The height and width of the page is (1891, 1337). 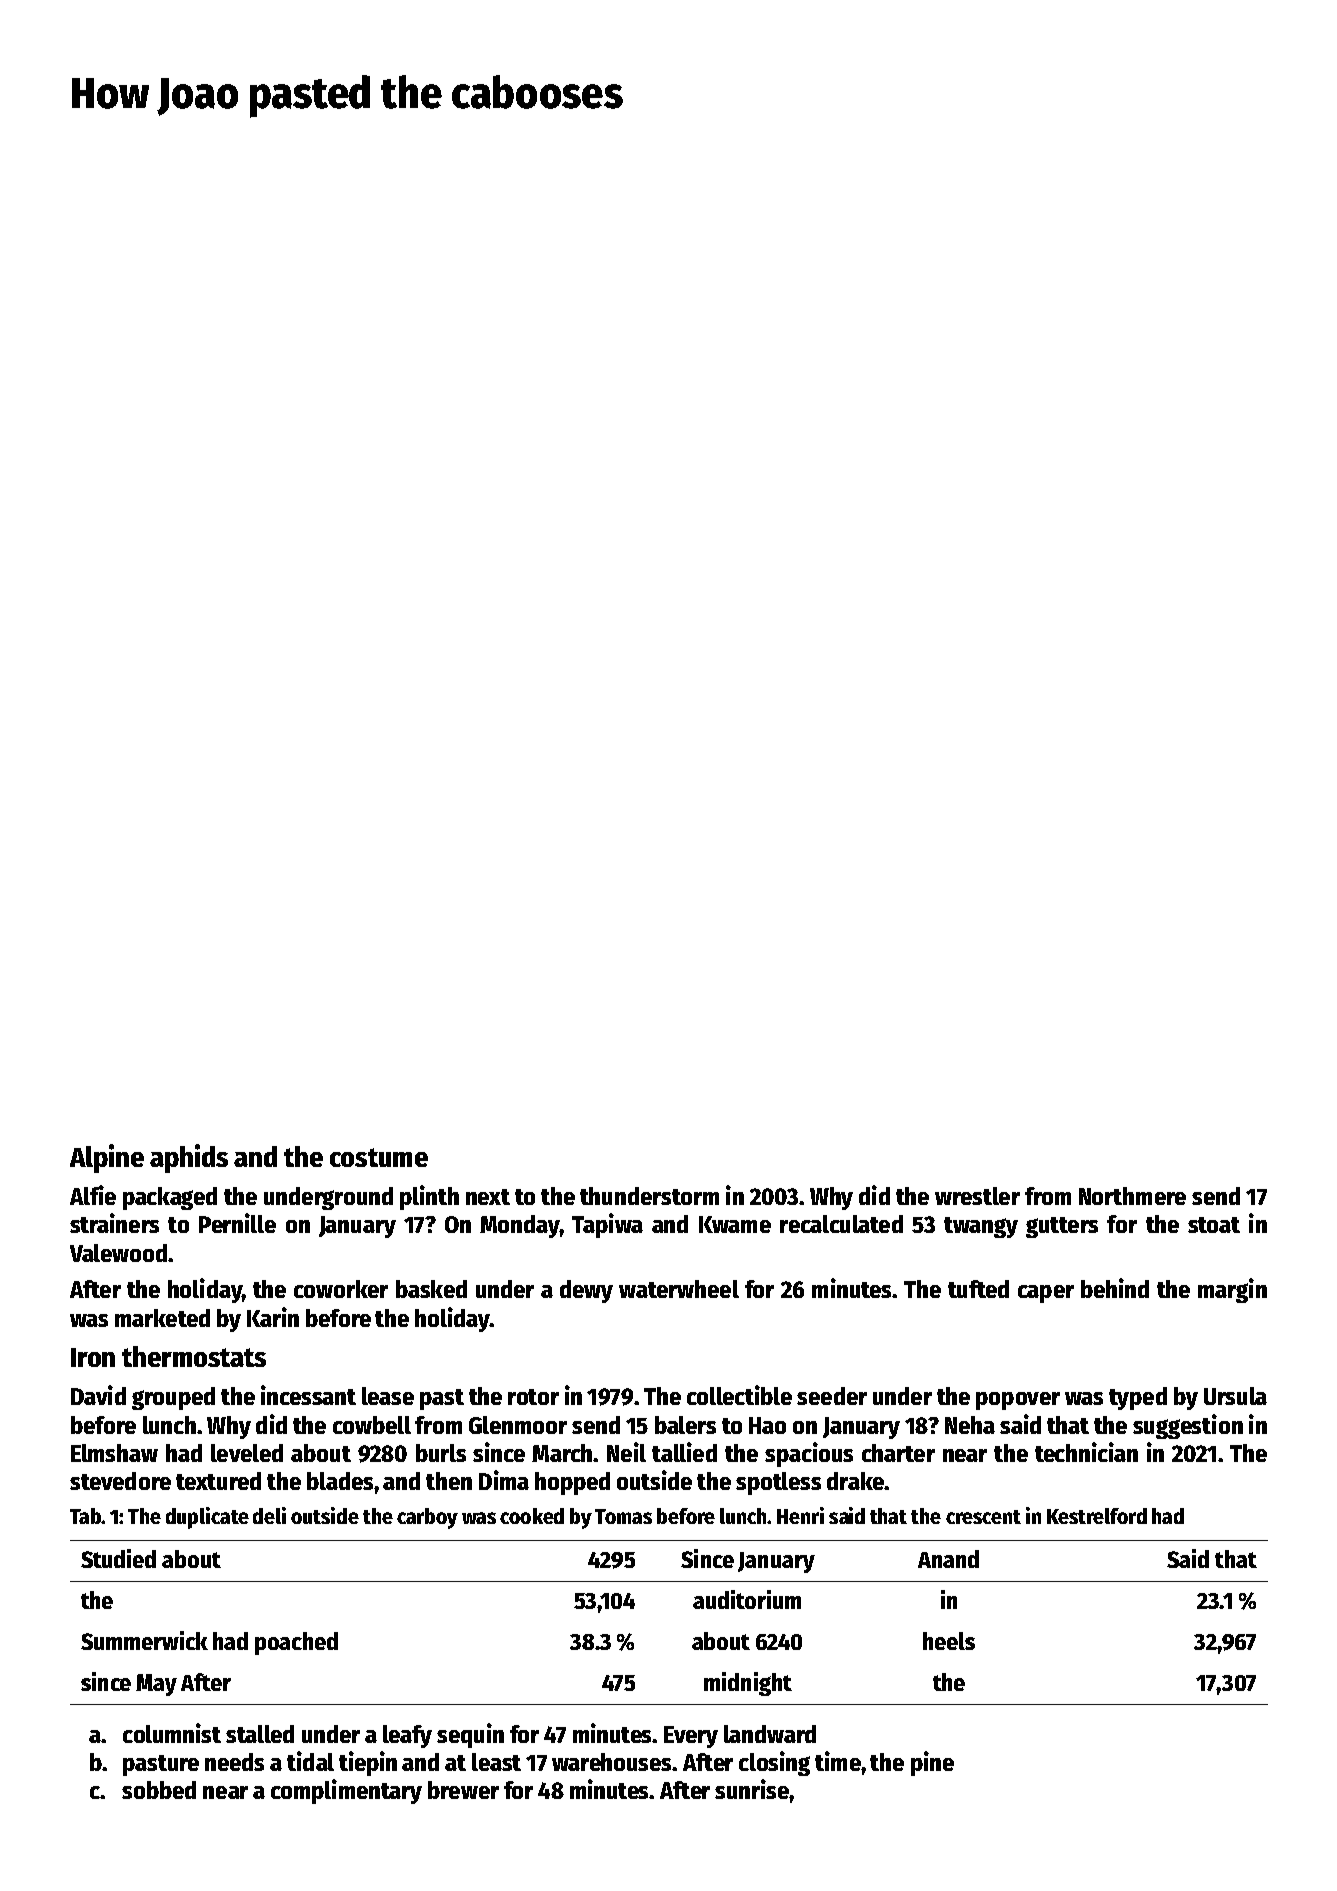 I want to click on deli, so click(x=269, y=1515).
